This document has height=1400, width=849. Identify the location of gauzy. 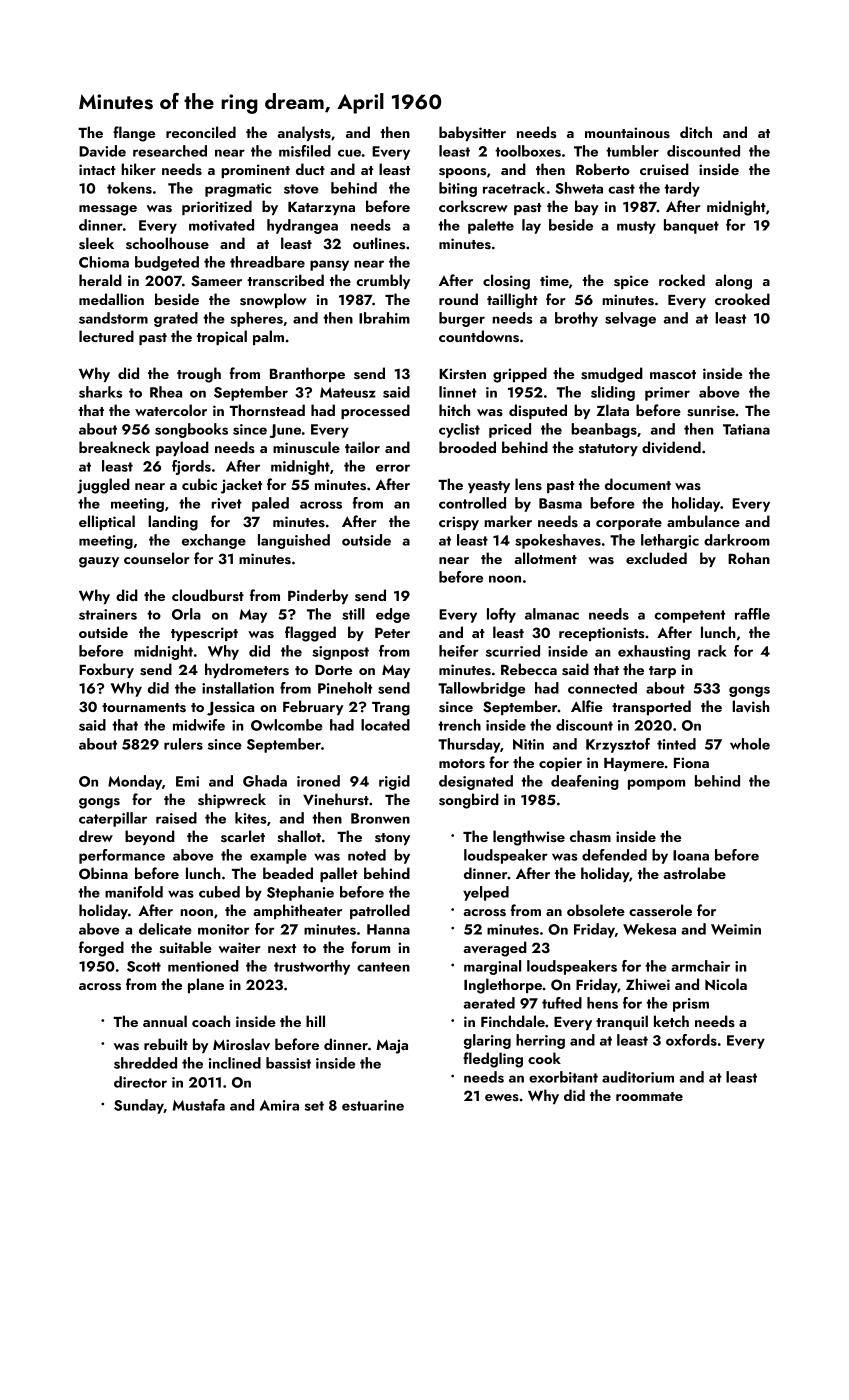
(99, 562).
